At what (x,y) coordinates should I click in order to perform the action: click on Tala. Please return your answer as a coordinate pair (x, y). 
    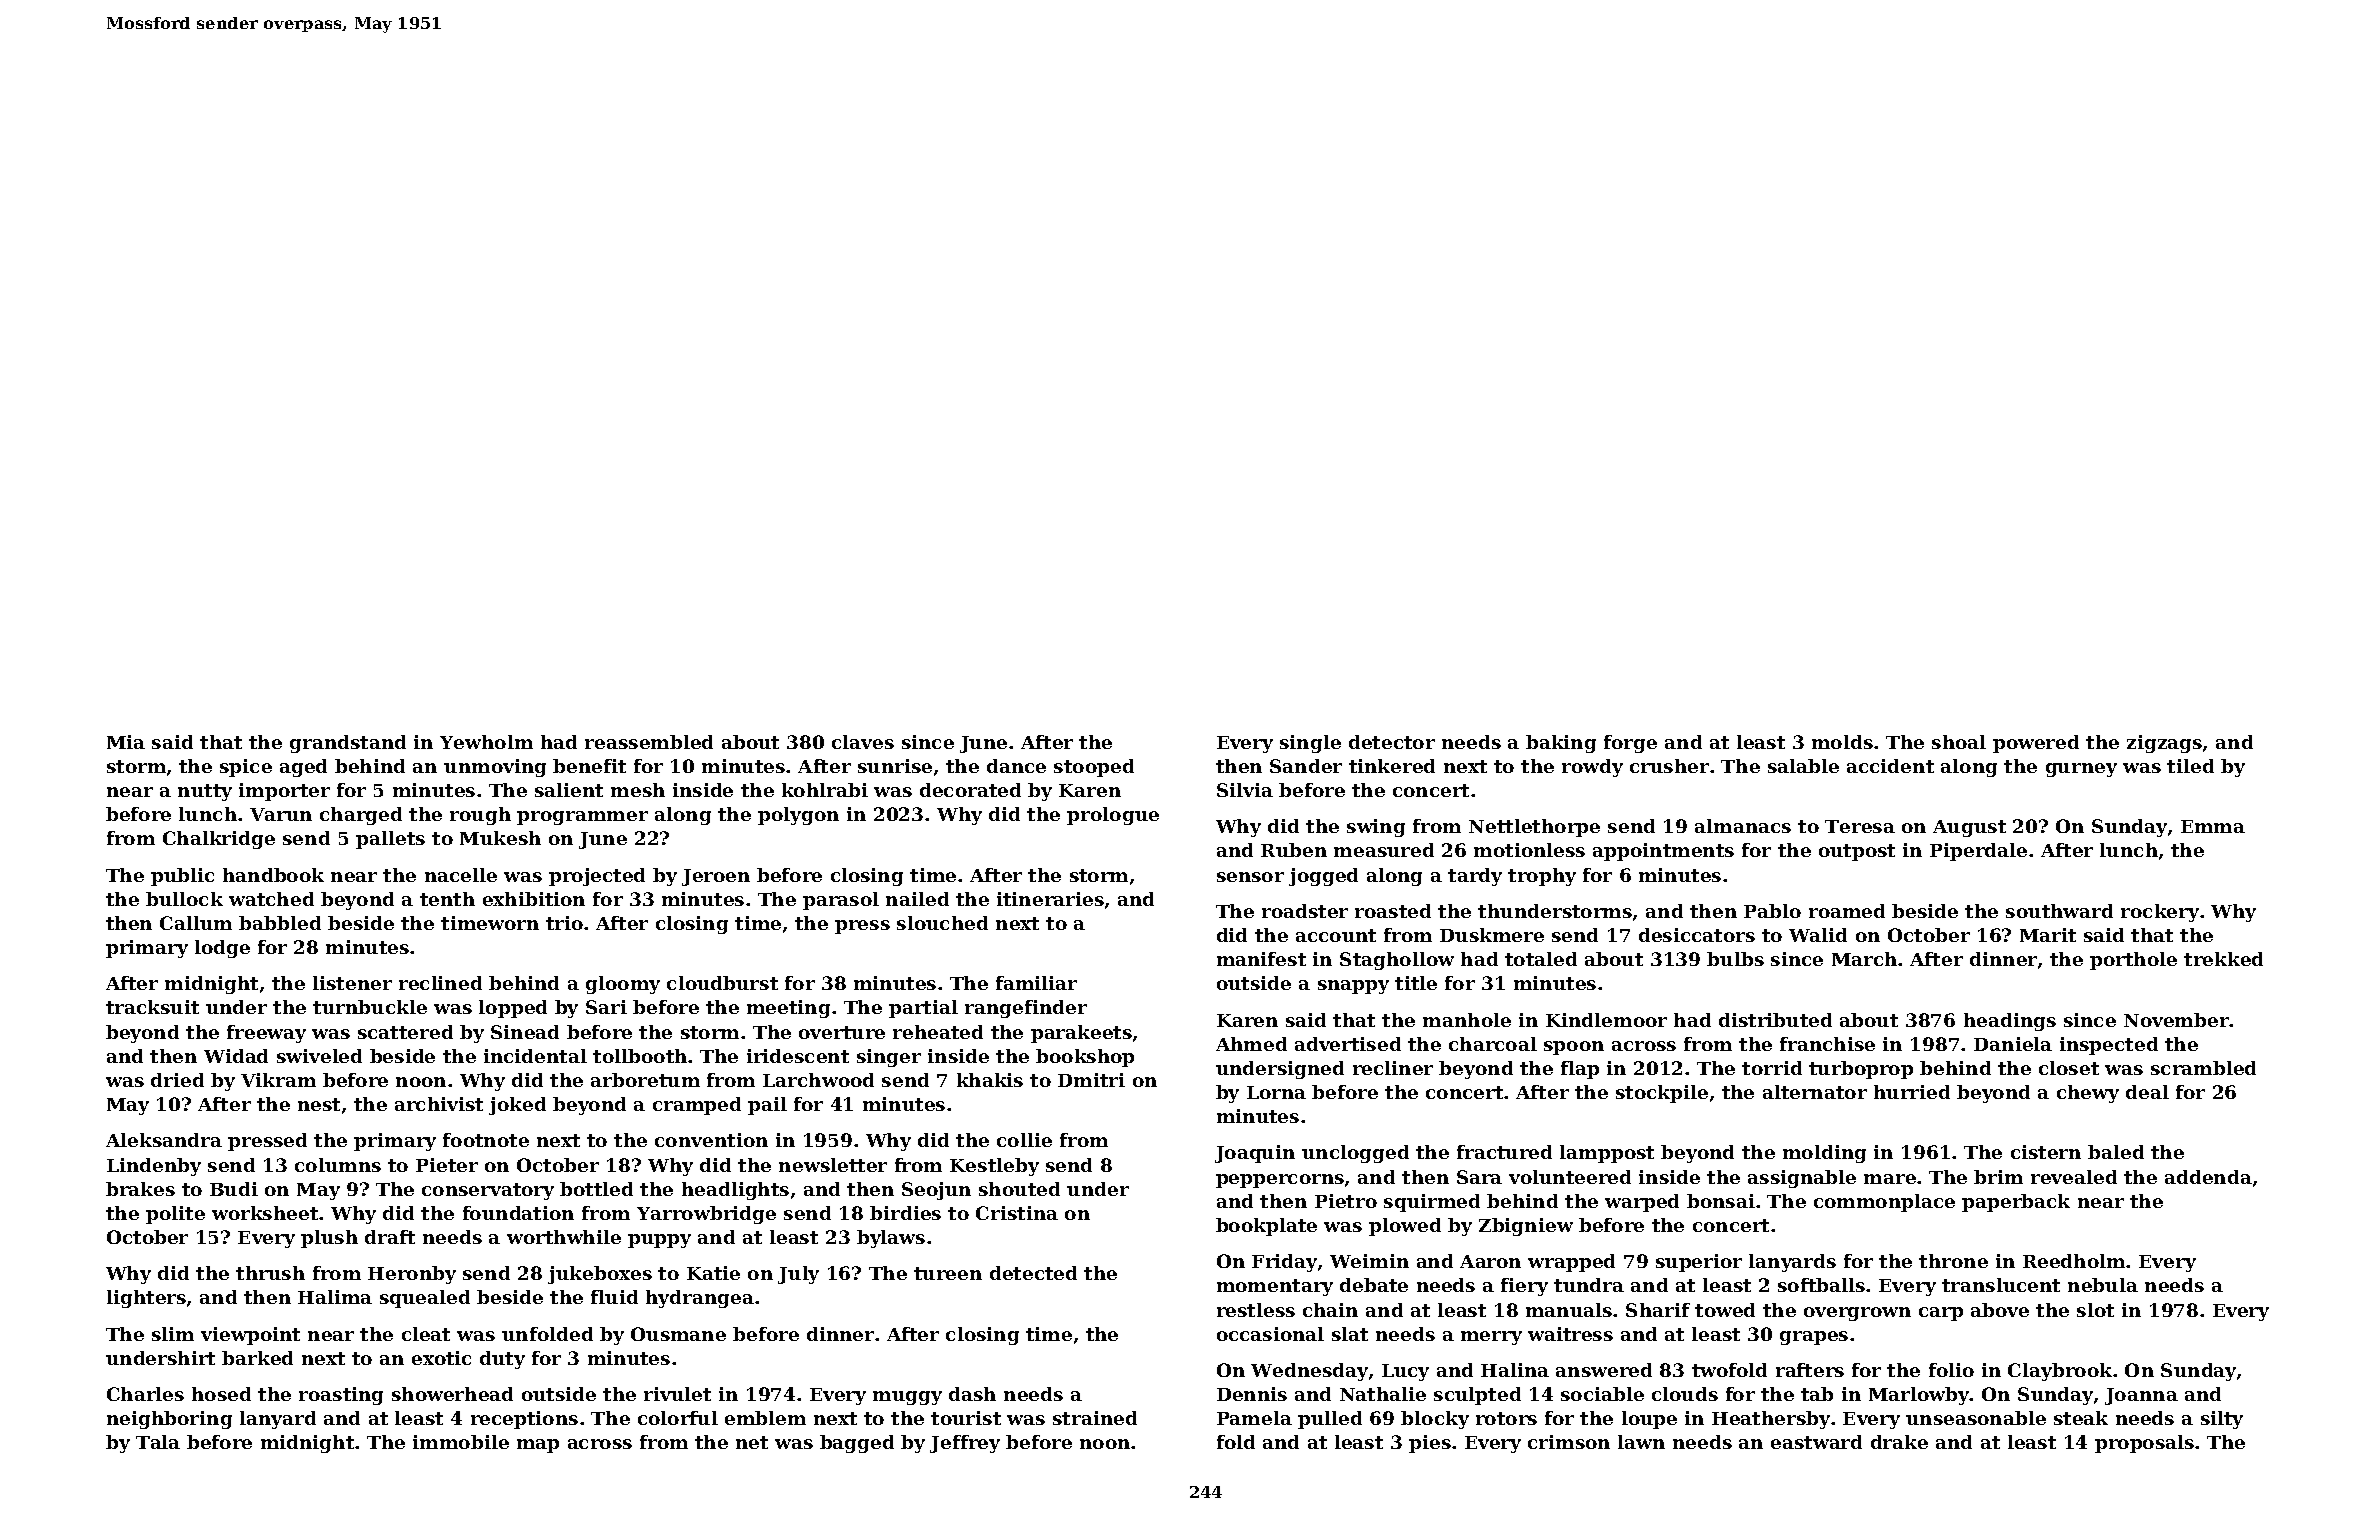
    Looking at the image, I should click on (158, 1442).
